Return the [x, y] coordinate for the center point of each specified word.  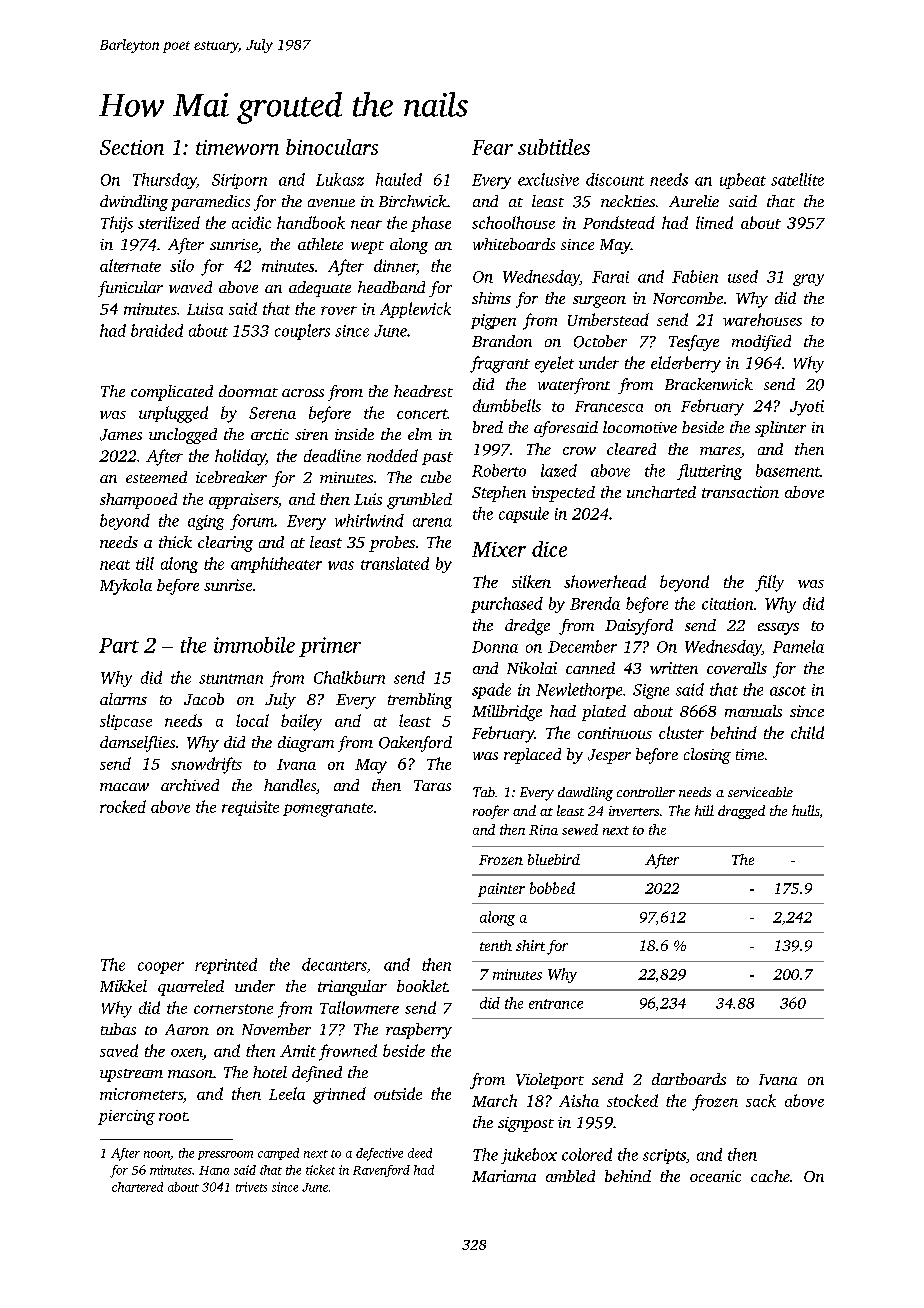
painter [501, 890]
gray [808, 280]
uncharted [661, 492]
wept [367, 247]
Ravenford [381, 1171]
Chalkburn [349, 677]
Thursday [164, 181]
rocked [123, 806]
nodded [392, 455]
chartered [137, 1187]
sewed [580, 829]
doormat [248, 391]
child [807, 732]
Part [119, 645]
